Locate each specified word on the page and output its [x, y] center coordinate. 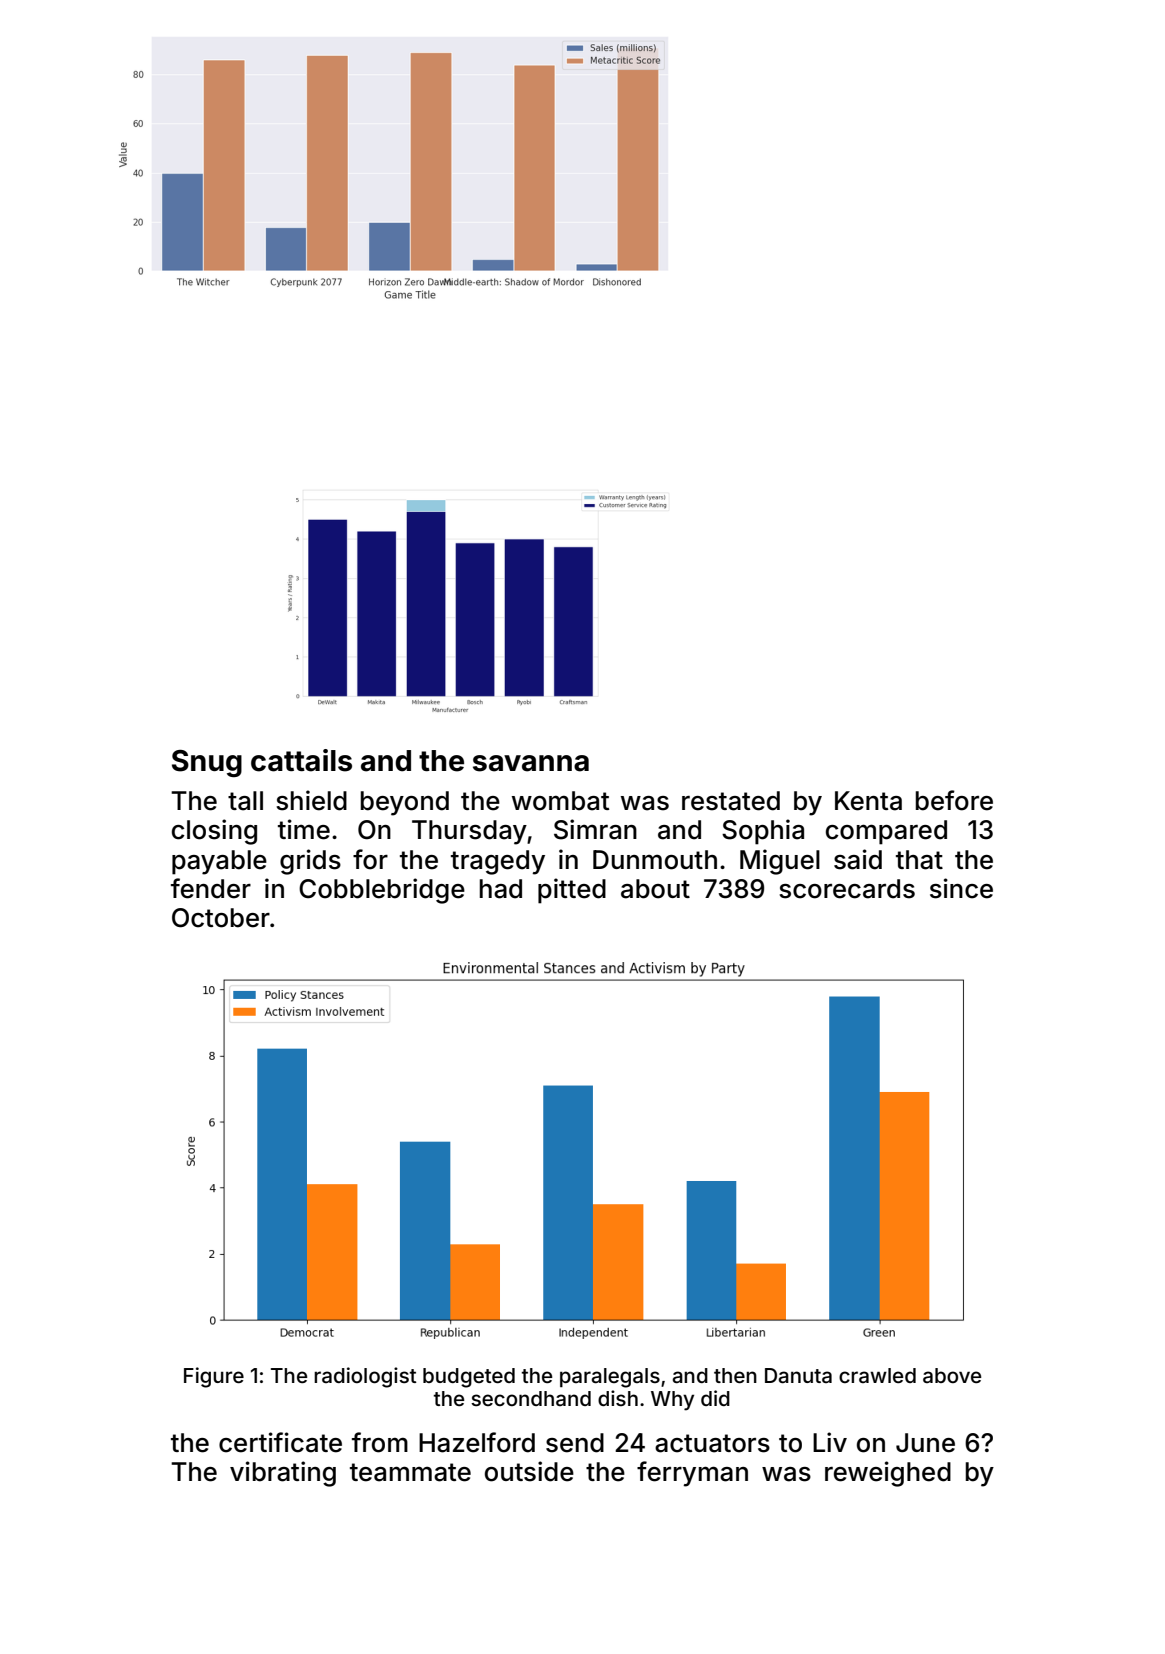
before [954, 800]
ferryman [692, 1474]
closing [214, 832]
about [655, 889]
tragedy [498, 862]
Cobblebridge [382, 891]
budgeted [469, 1378]
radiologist [365, 1377]
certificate [280, 1442]
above [952, 1375]
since [961, 888]
